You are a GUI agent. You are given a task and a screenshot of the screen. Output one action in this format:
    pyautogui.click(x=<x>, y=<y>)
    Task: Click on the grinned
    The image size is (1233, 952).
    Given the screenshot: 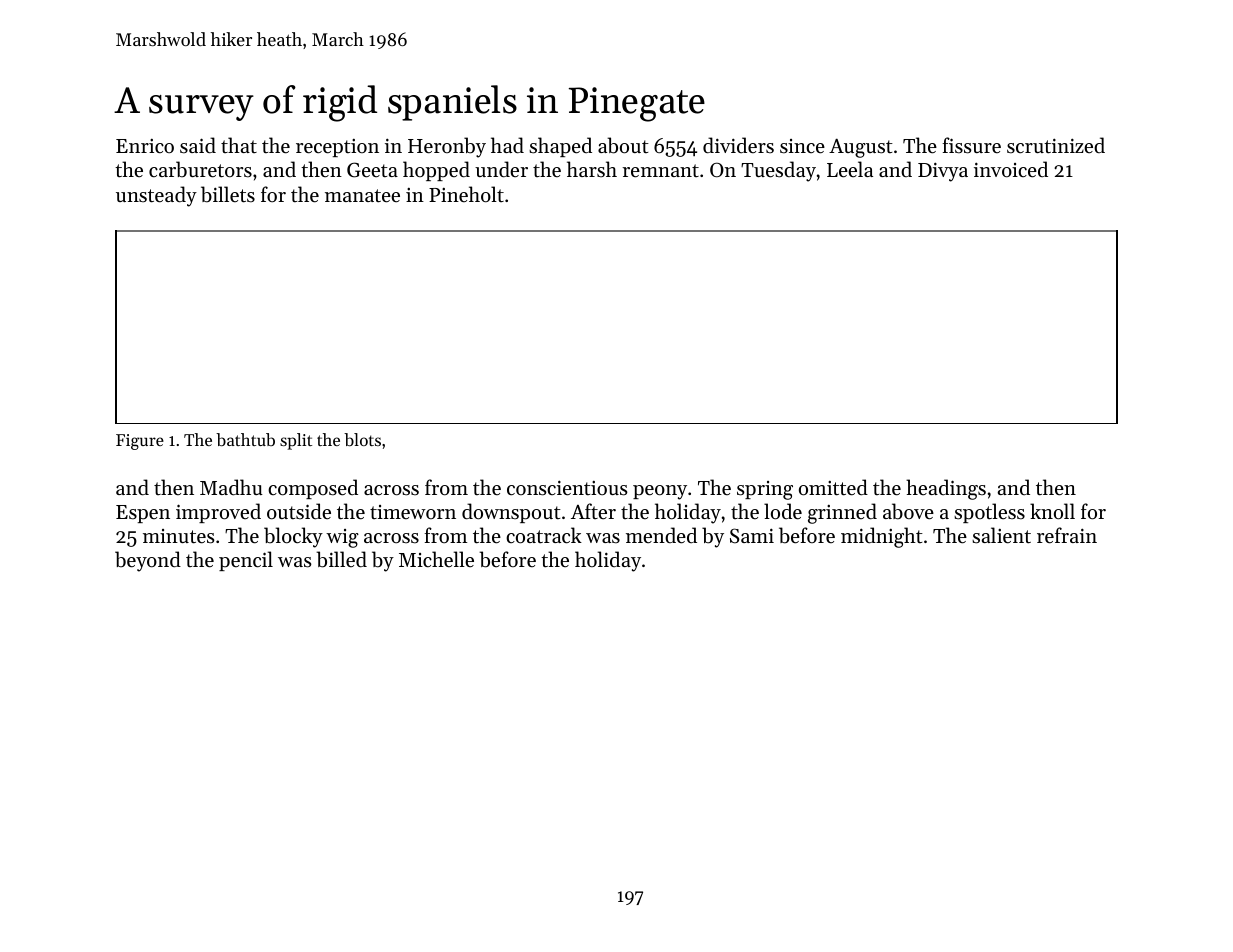 What is the action you would take?
    pyautogui.click(x=842, y=513)
